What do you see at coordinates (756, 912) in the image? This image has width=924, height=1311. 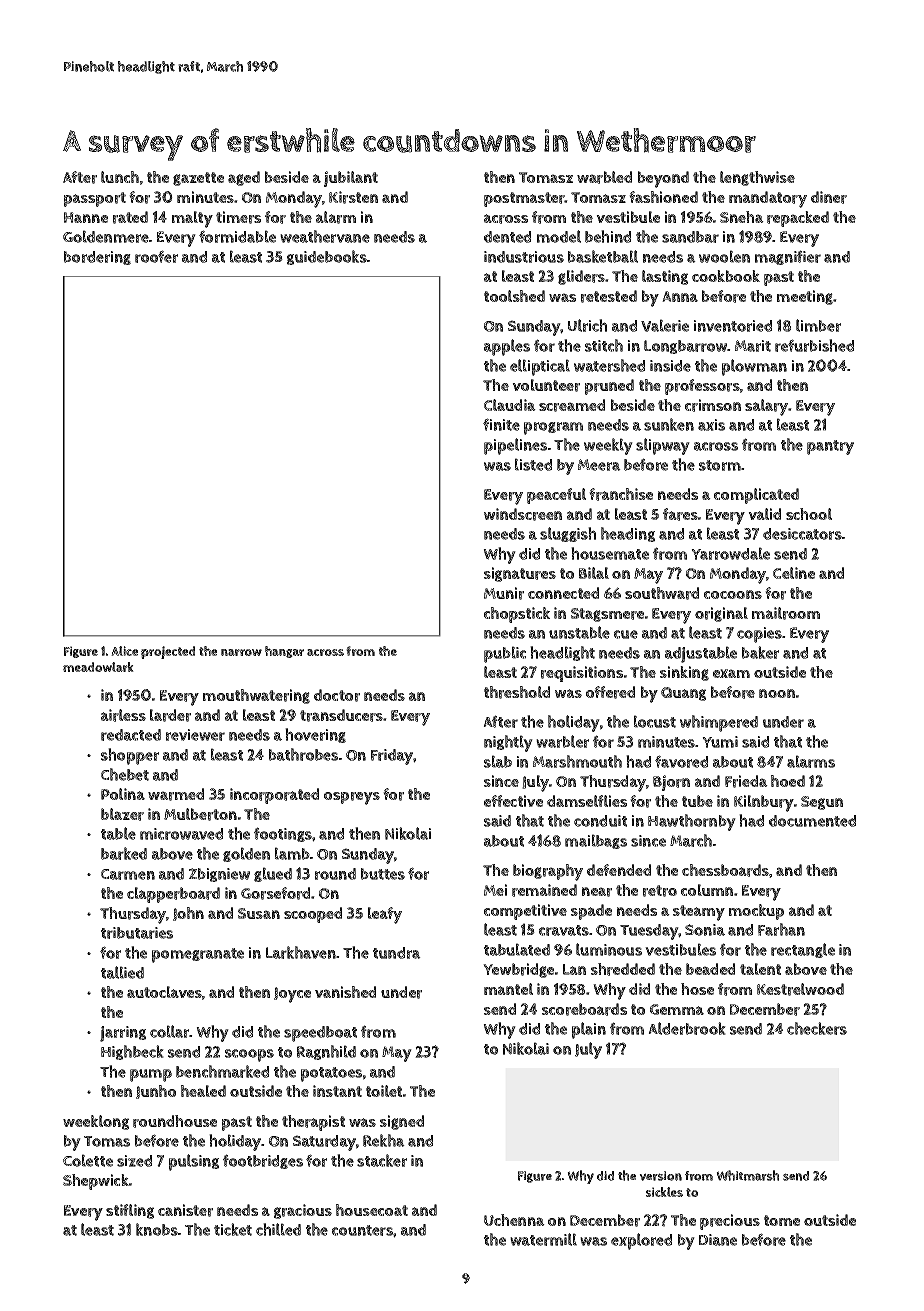 I see `mockup` at bounding box center [756, 912].
